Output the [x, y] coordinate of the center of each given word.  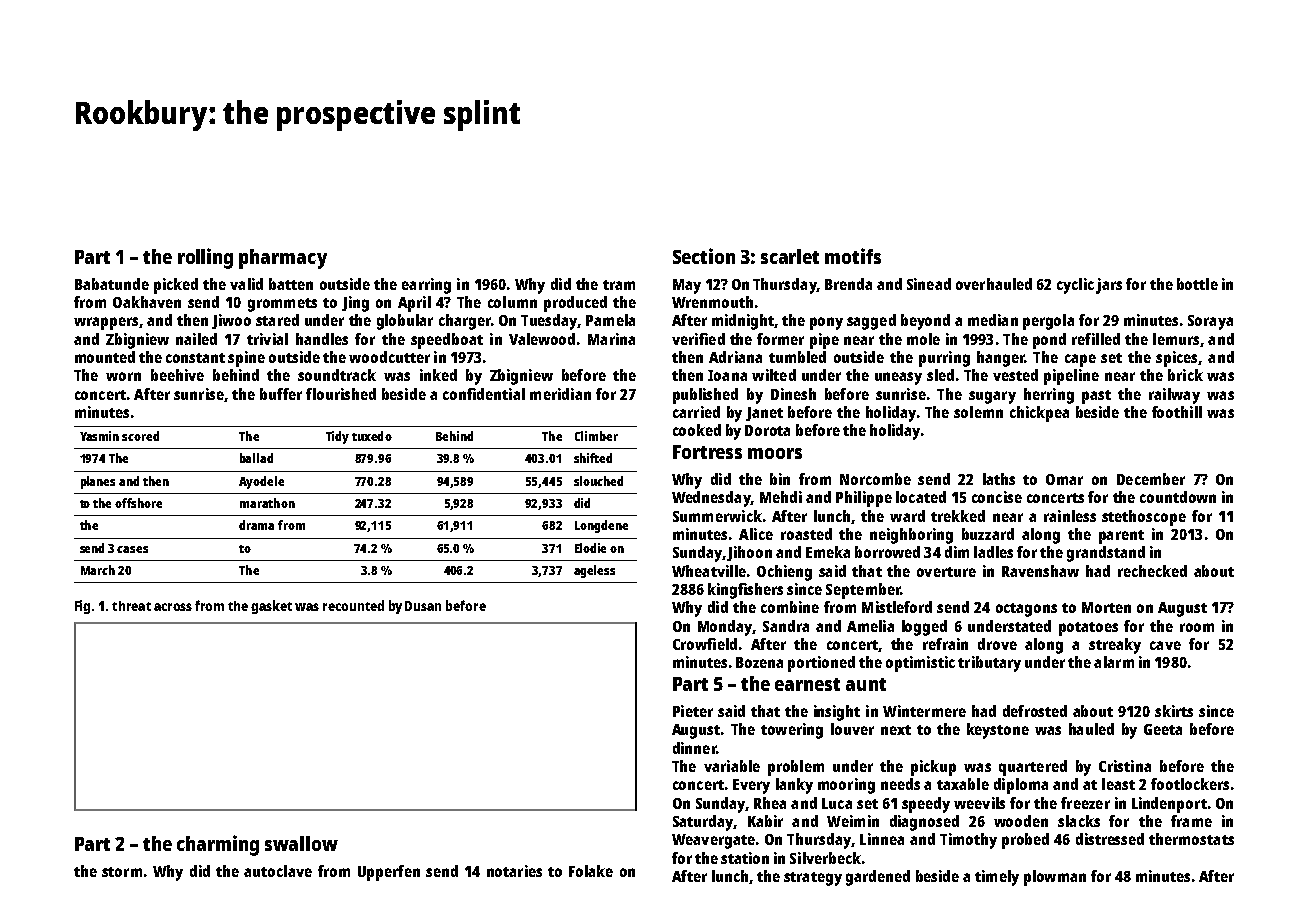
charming [218, 845]
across [173, 607]
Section [704, 256]
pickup [933, 768]
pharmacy [283, 259]
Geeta [1163, 729]
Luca [837, 803]
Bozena [759, 662]
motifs [853, 256]
